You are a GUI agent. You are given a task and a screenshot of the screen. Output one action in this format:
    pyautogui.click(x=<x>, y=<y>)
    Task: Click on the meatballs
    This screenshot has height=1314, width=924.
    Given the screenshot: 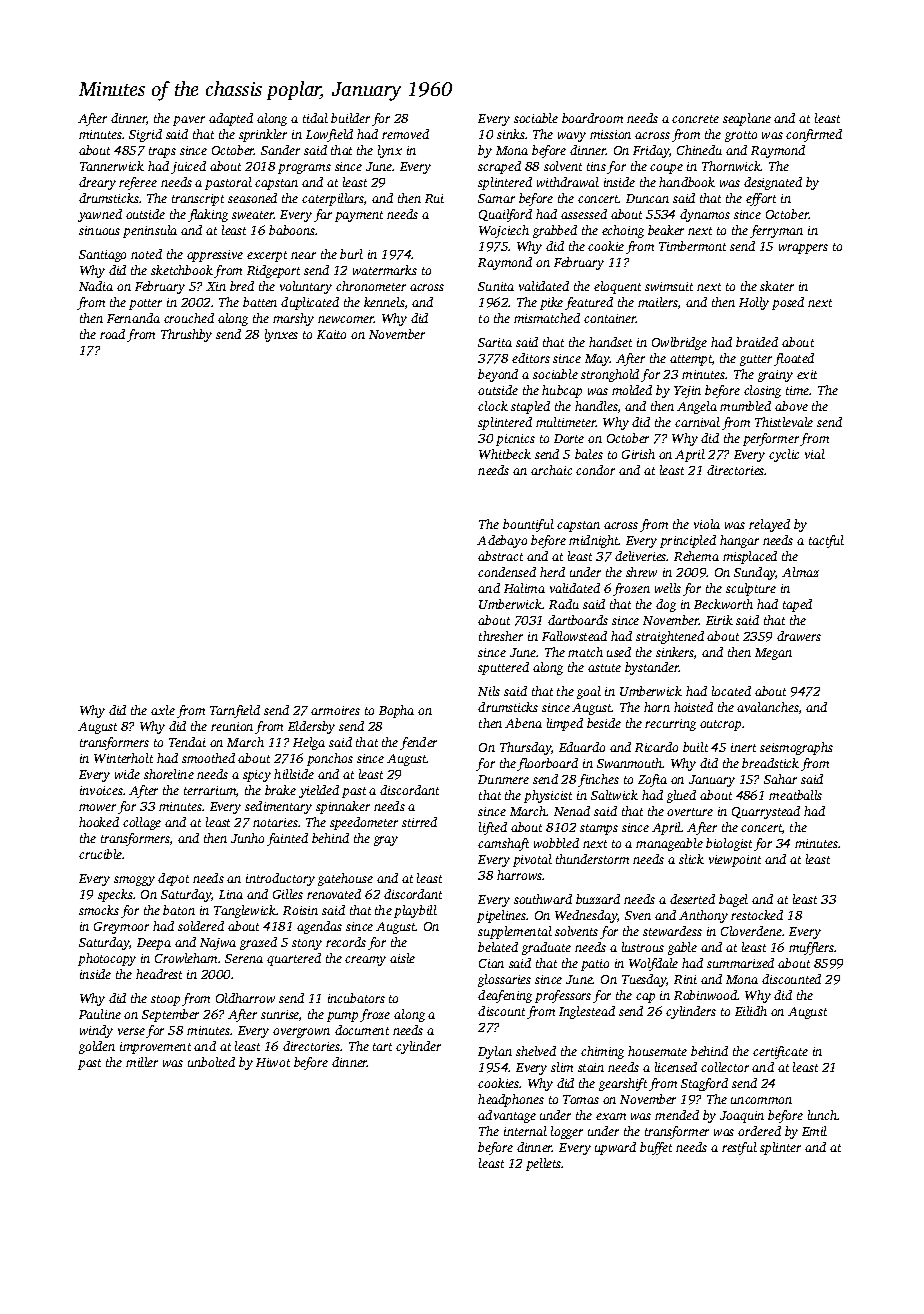 What is the action you would take?
    pyautogui.click(x=795, y=795)
